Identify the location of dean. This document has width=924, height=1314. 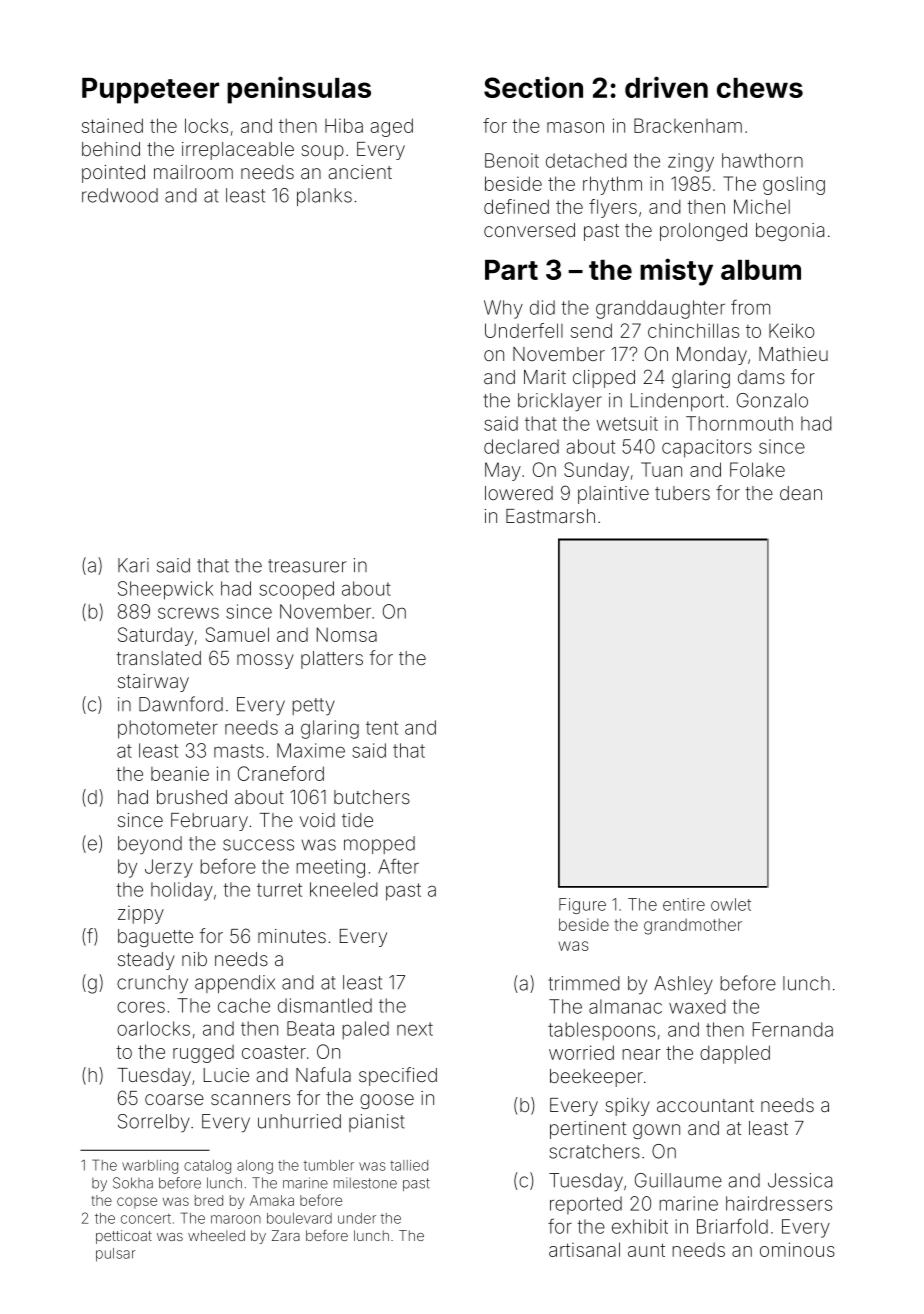
(801, 493).
